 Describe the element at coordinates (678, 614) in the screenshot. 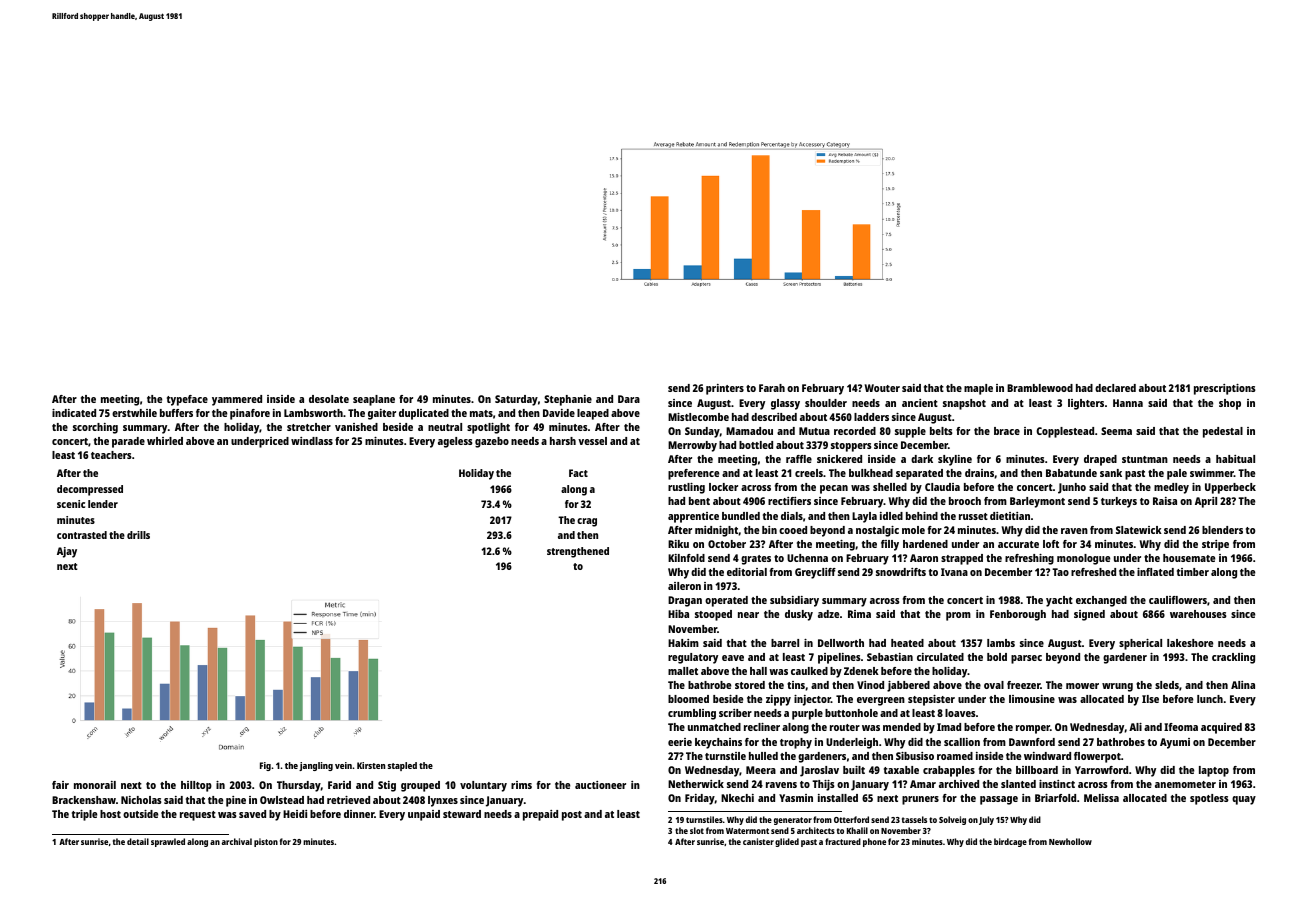

I see `Hiba` at that location.
